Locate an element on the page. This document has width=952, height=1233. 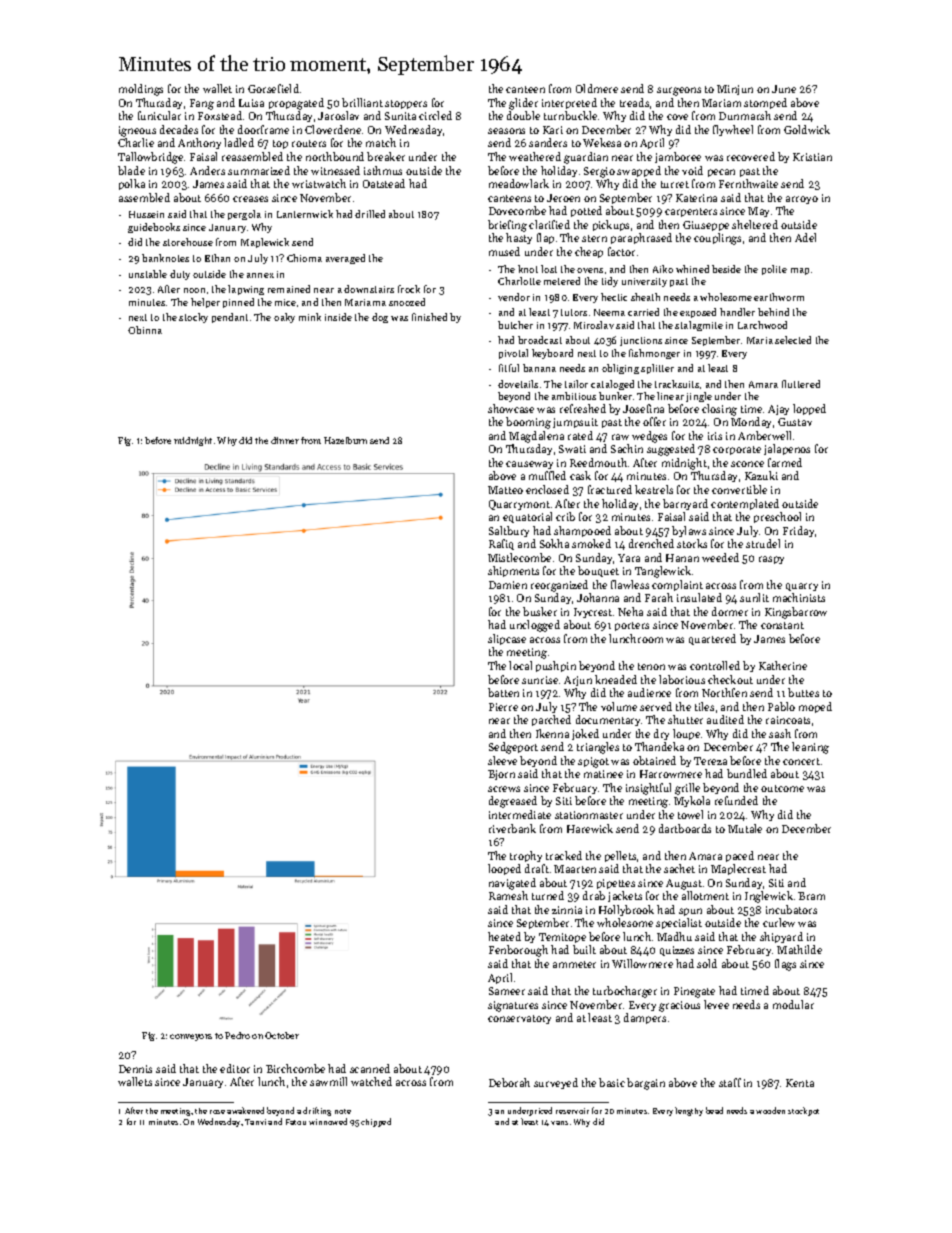
chipped is located at coordinates (376, 1122).
